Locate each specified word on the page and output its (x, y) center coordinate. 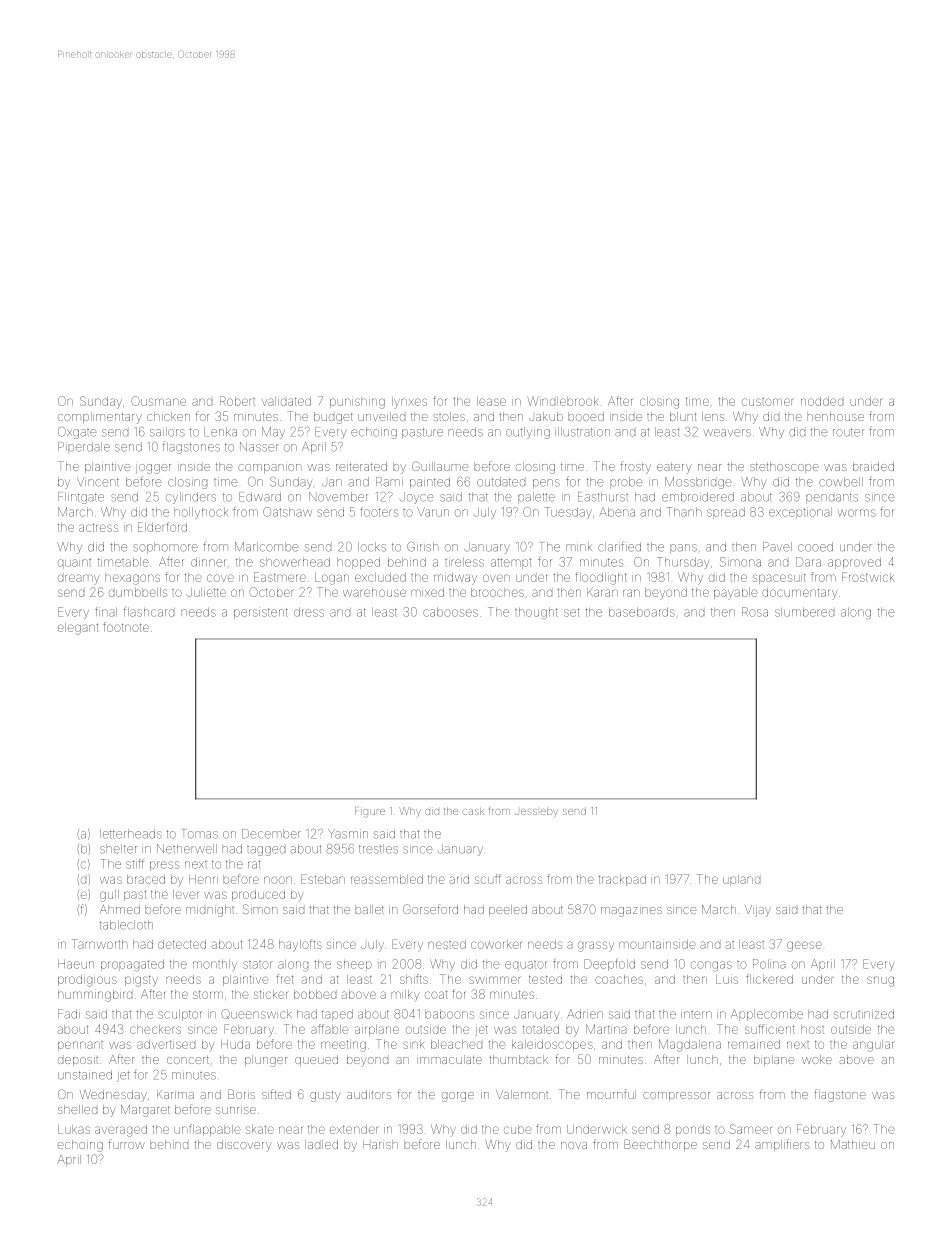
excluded (380, 577)
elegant (78, 629)
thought (536, 613)
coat (436, 994)
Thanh (684, 512)
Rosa (755, 612)
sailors (167, 432)
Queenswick (256, 1014)
